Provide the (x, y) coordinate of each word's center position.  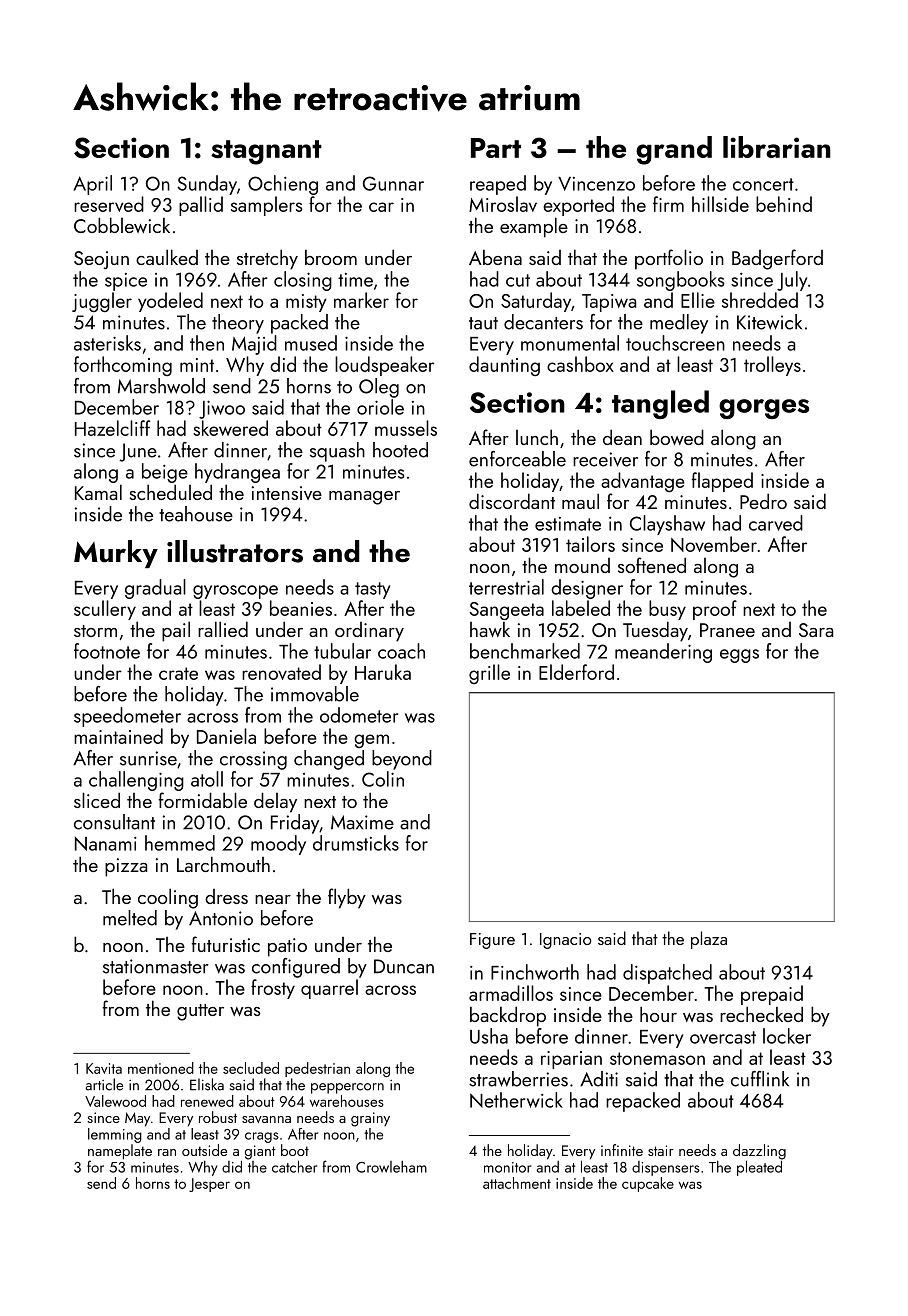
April (92, 185)
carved (776, 523)
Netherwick (516, 1100)
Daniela (226, 736)
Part (496, 148)
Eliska (207, 1084)
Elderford (576, 672)
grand (674, 150)
